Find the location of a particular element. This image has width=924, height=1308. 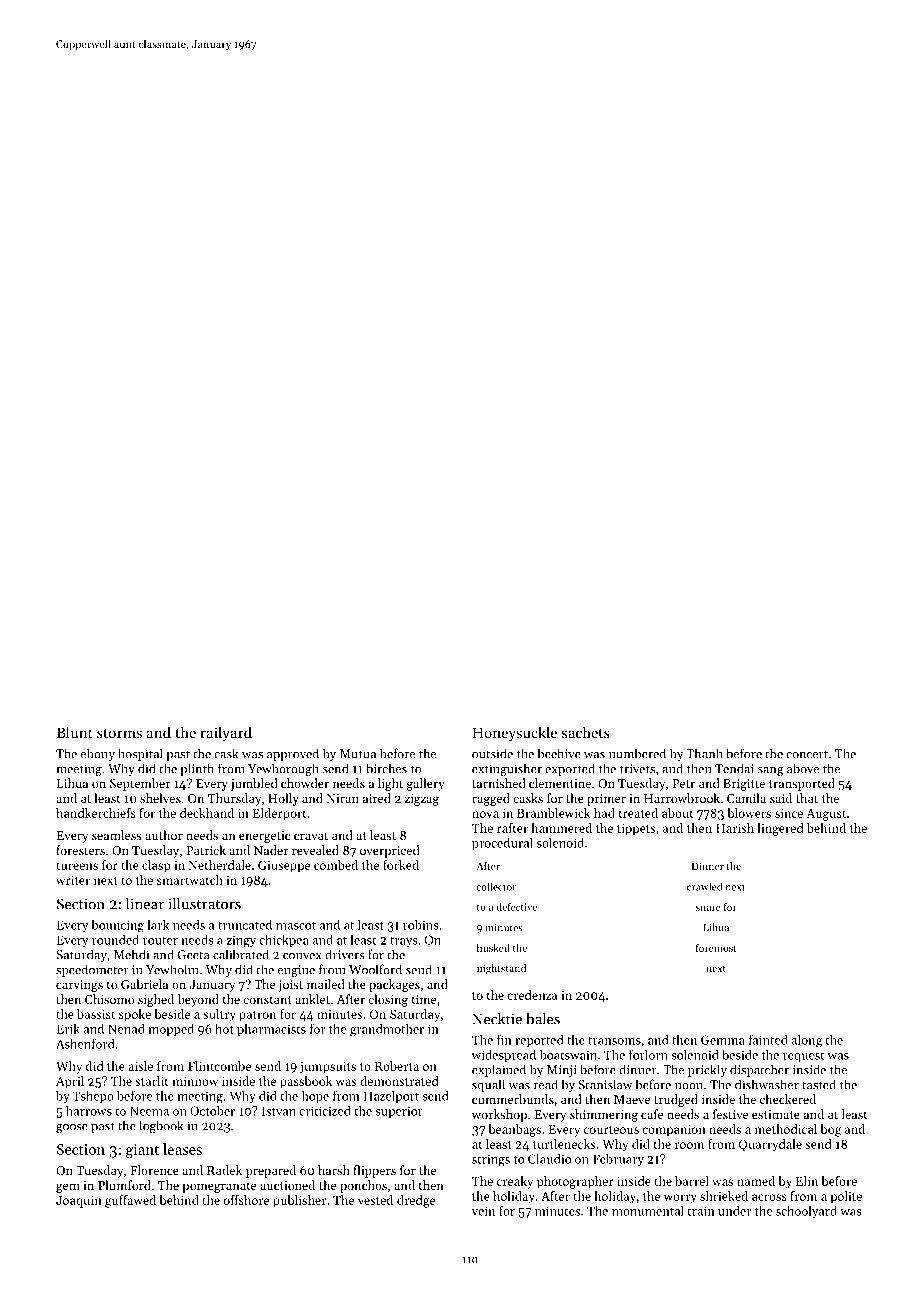

Joaquin is located at coordinates (79, 1202).
